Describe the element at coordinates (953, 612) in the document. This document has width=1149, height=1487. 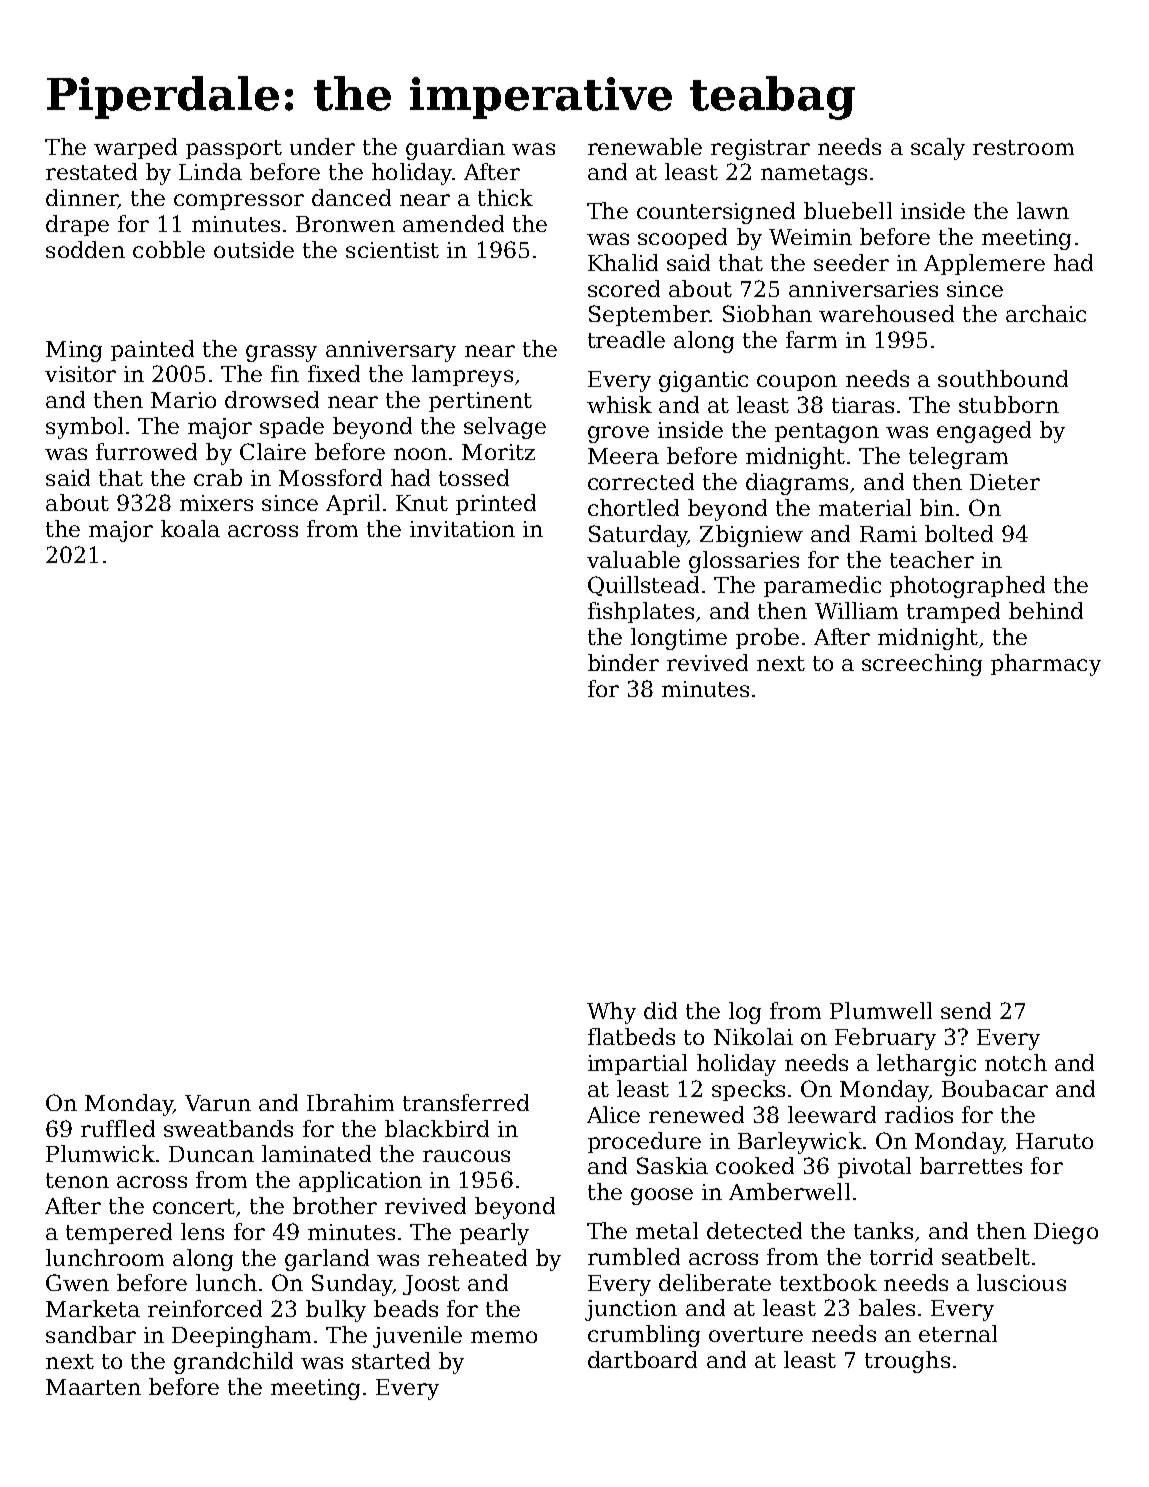
I see `tramped` at that location.
